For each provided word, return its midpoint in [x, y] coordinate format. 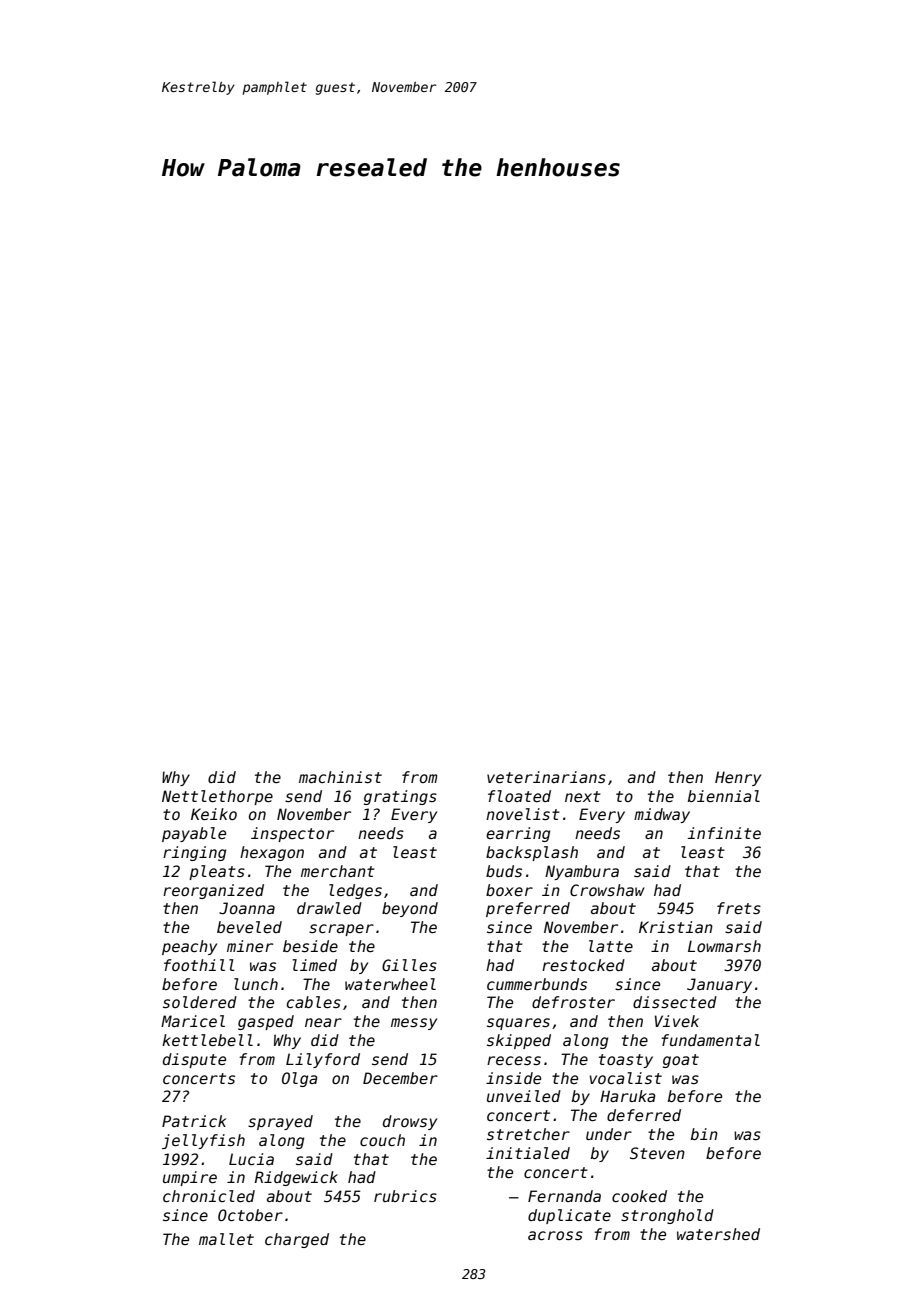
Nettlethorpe [217, 797]
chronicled [209, 1196]
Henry [738, 778]
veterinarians [546, 777]
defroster [573, 1002]
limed [315, 965]
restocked [583, 965]
